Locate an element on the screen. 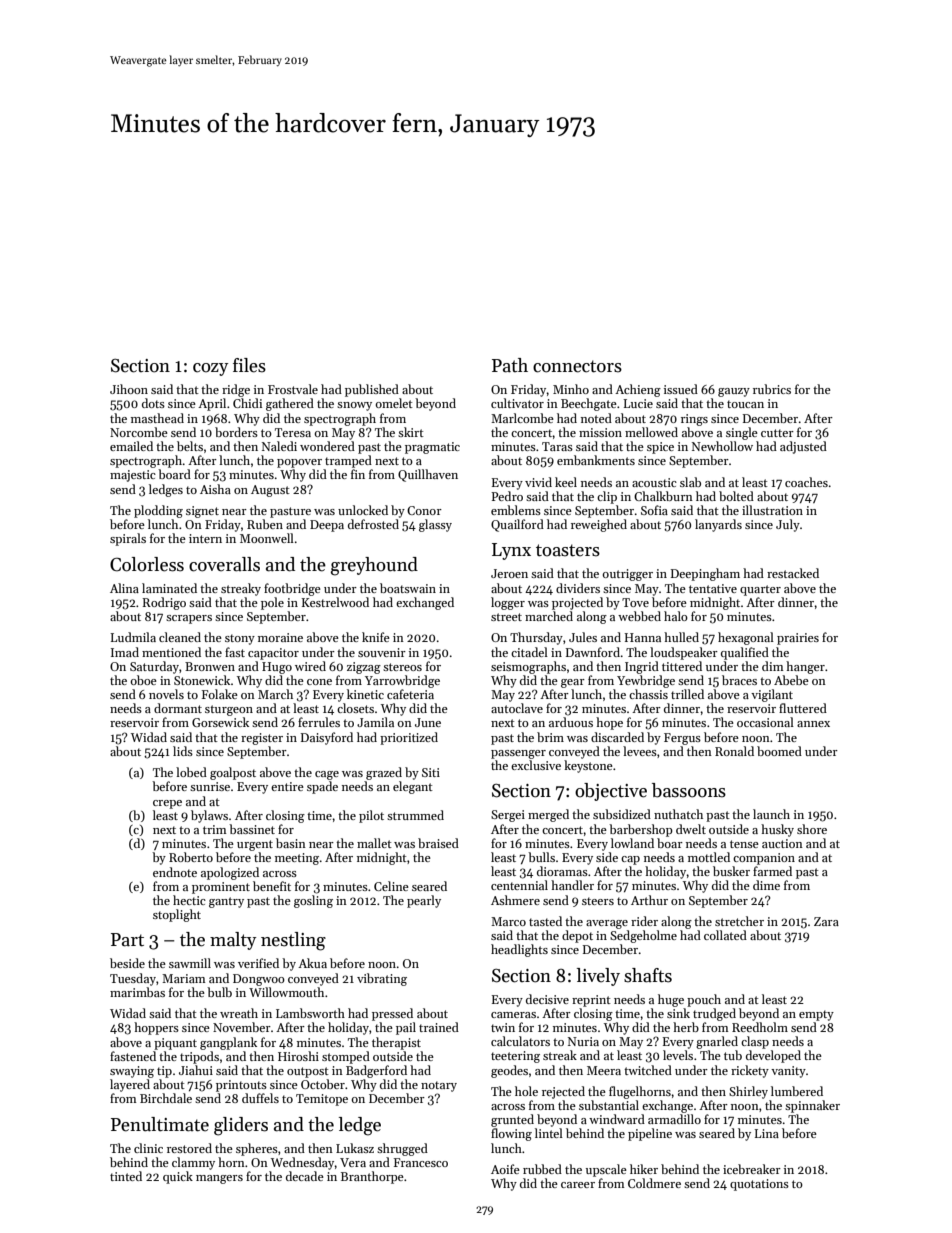 This screenshot has height=1233, width=952. levels is located at coordinates (678, 1055).
